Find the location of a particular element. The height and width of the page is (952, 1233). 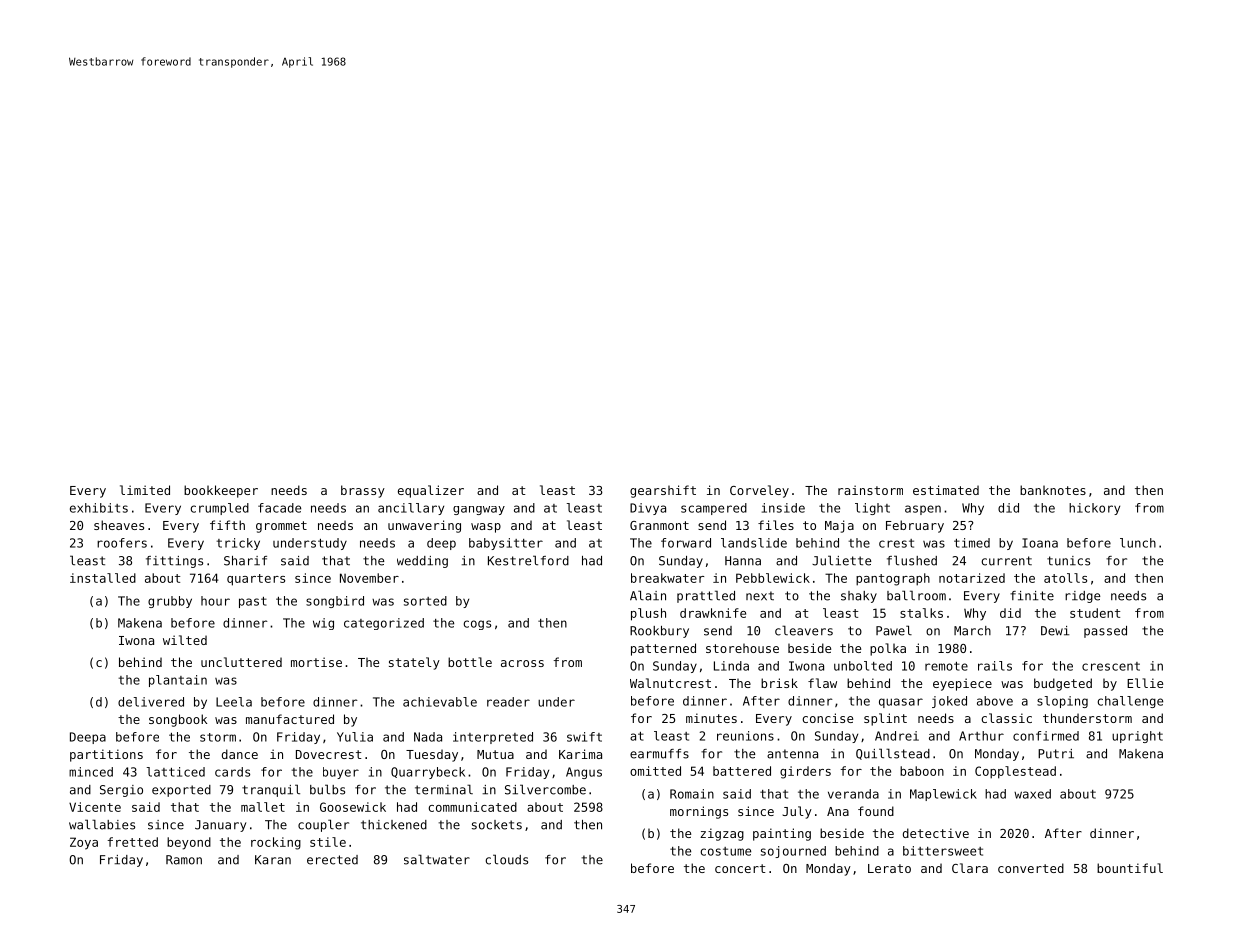

exhibits is located at coordinates (99, 508).
